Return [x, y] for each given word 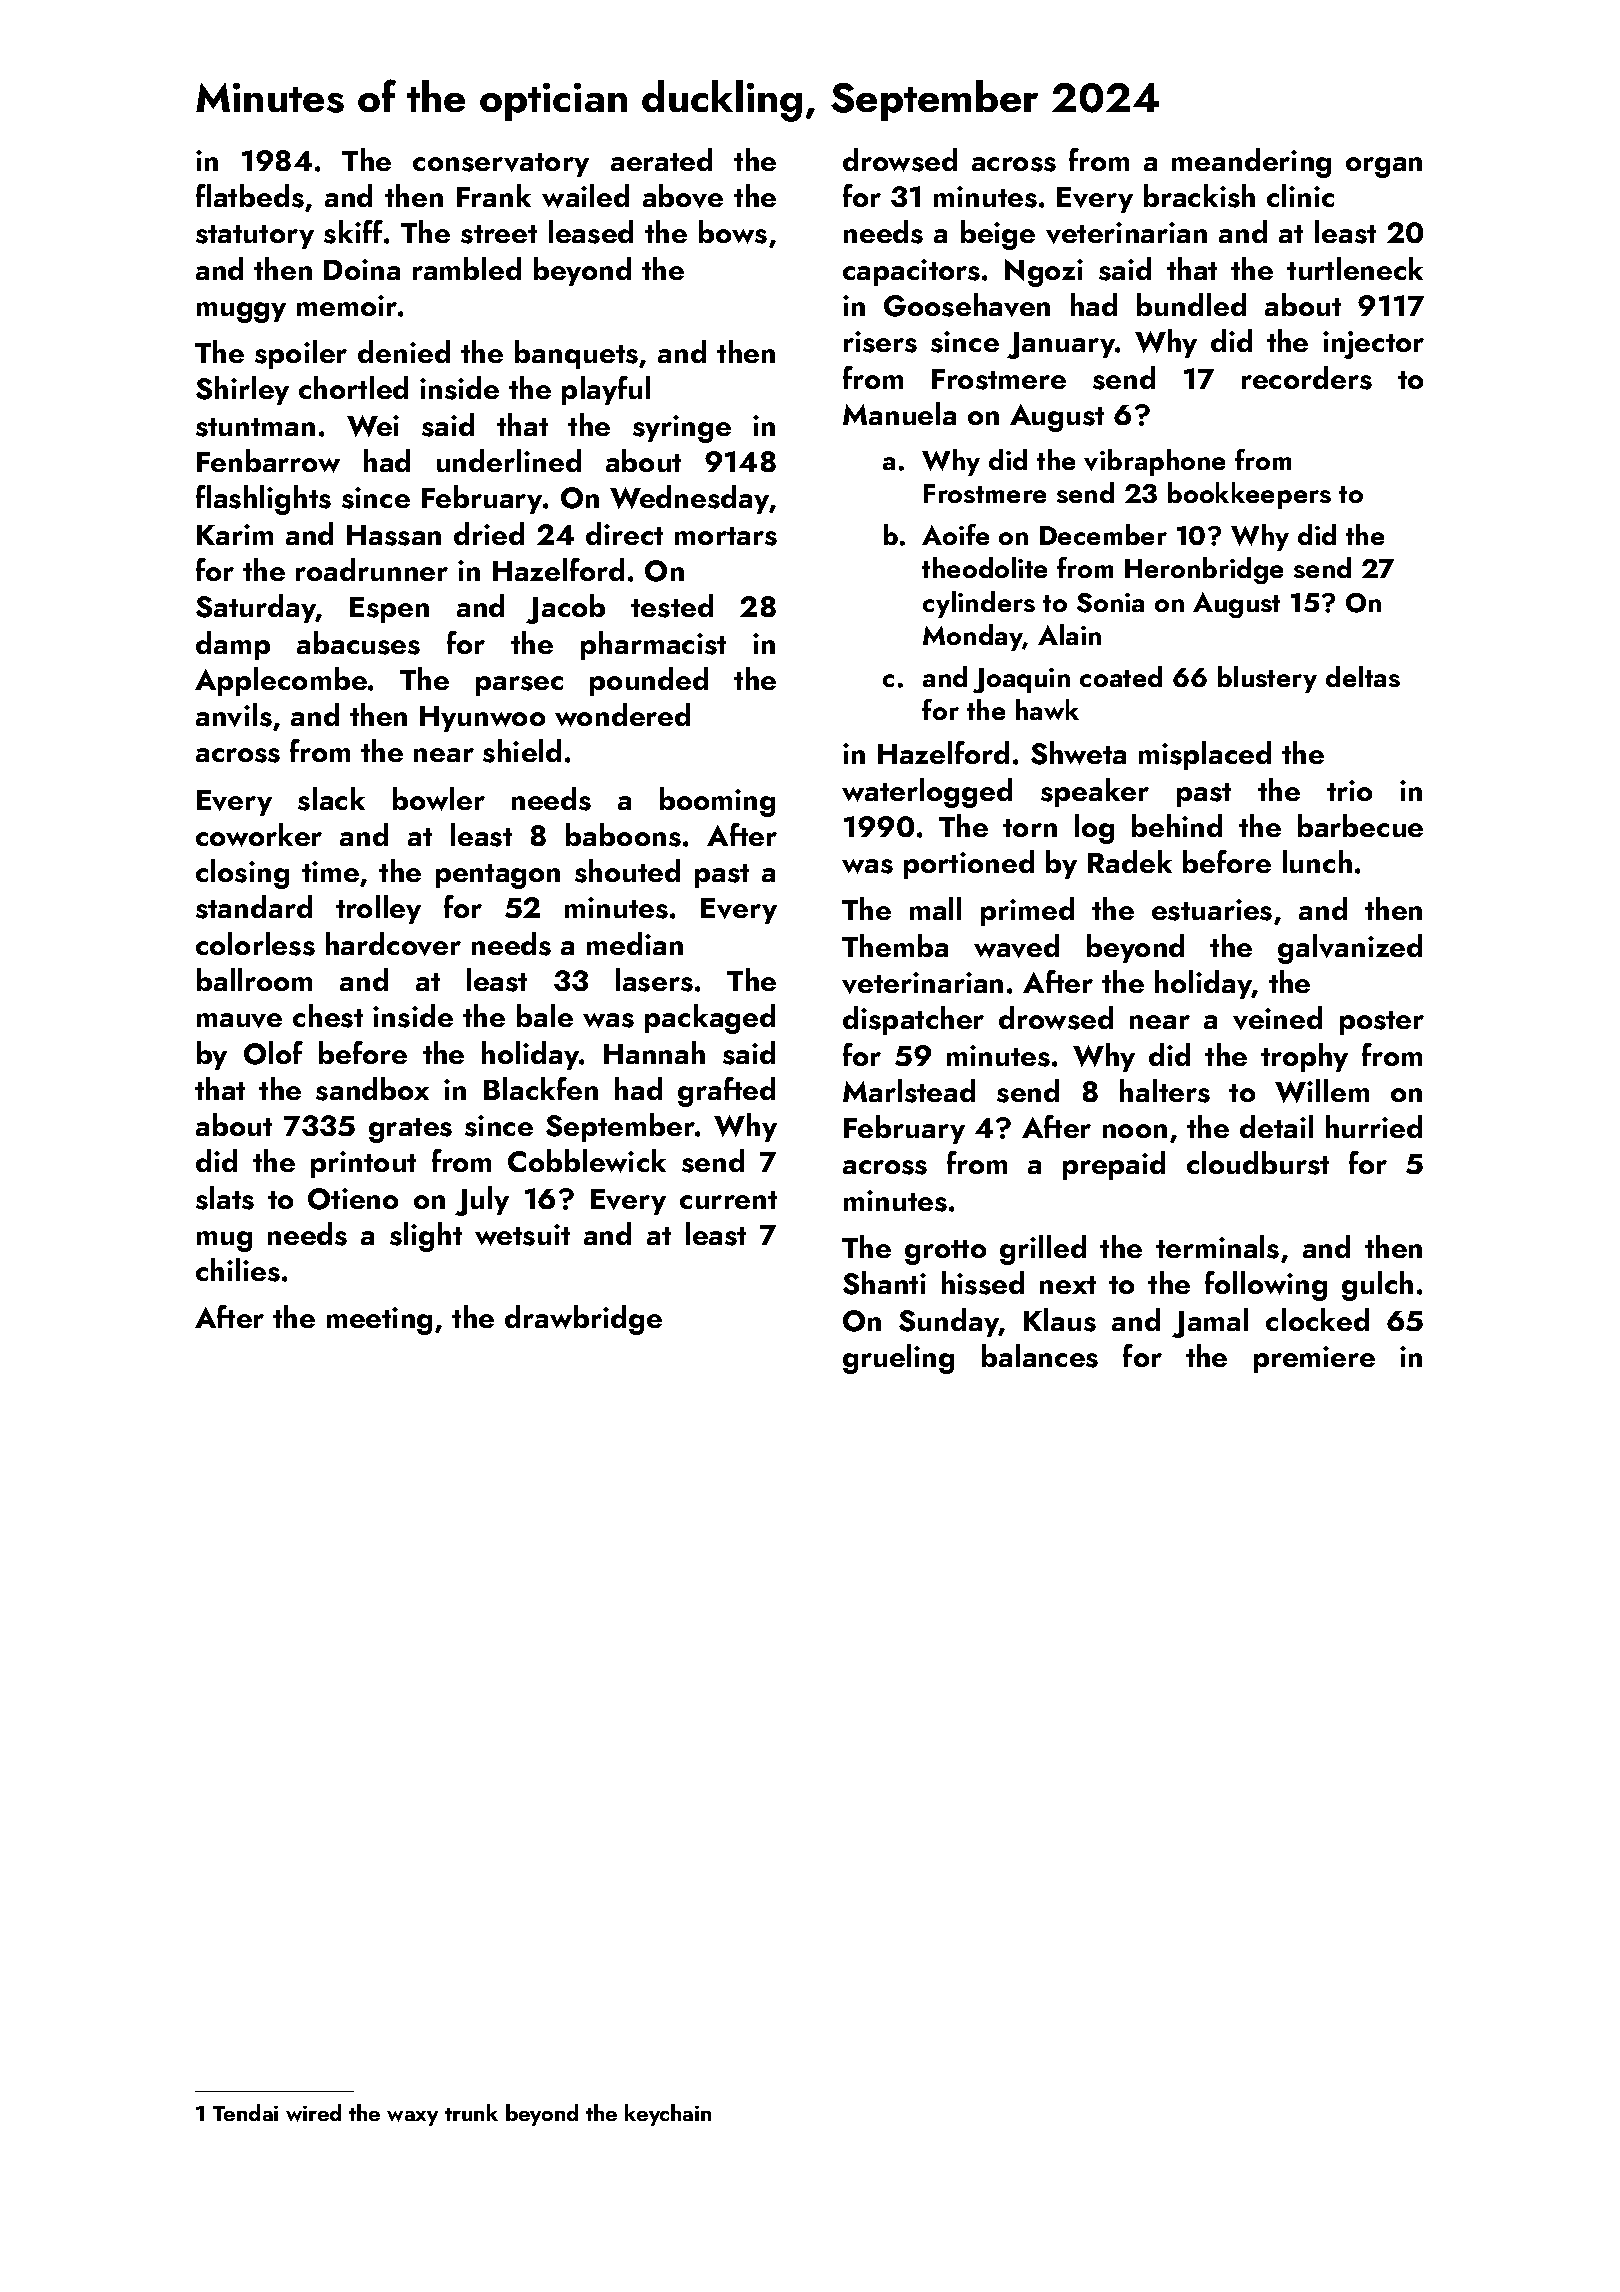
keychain [668, 2115]
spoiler [301, 354]
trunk [471, 2112]
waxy [412, 2118]
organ [1384, 167]
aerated [661, 159]
